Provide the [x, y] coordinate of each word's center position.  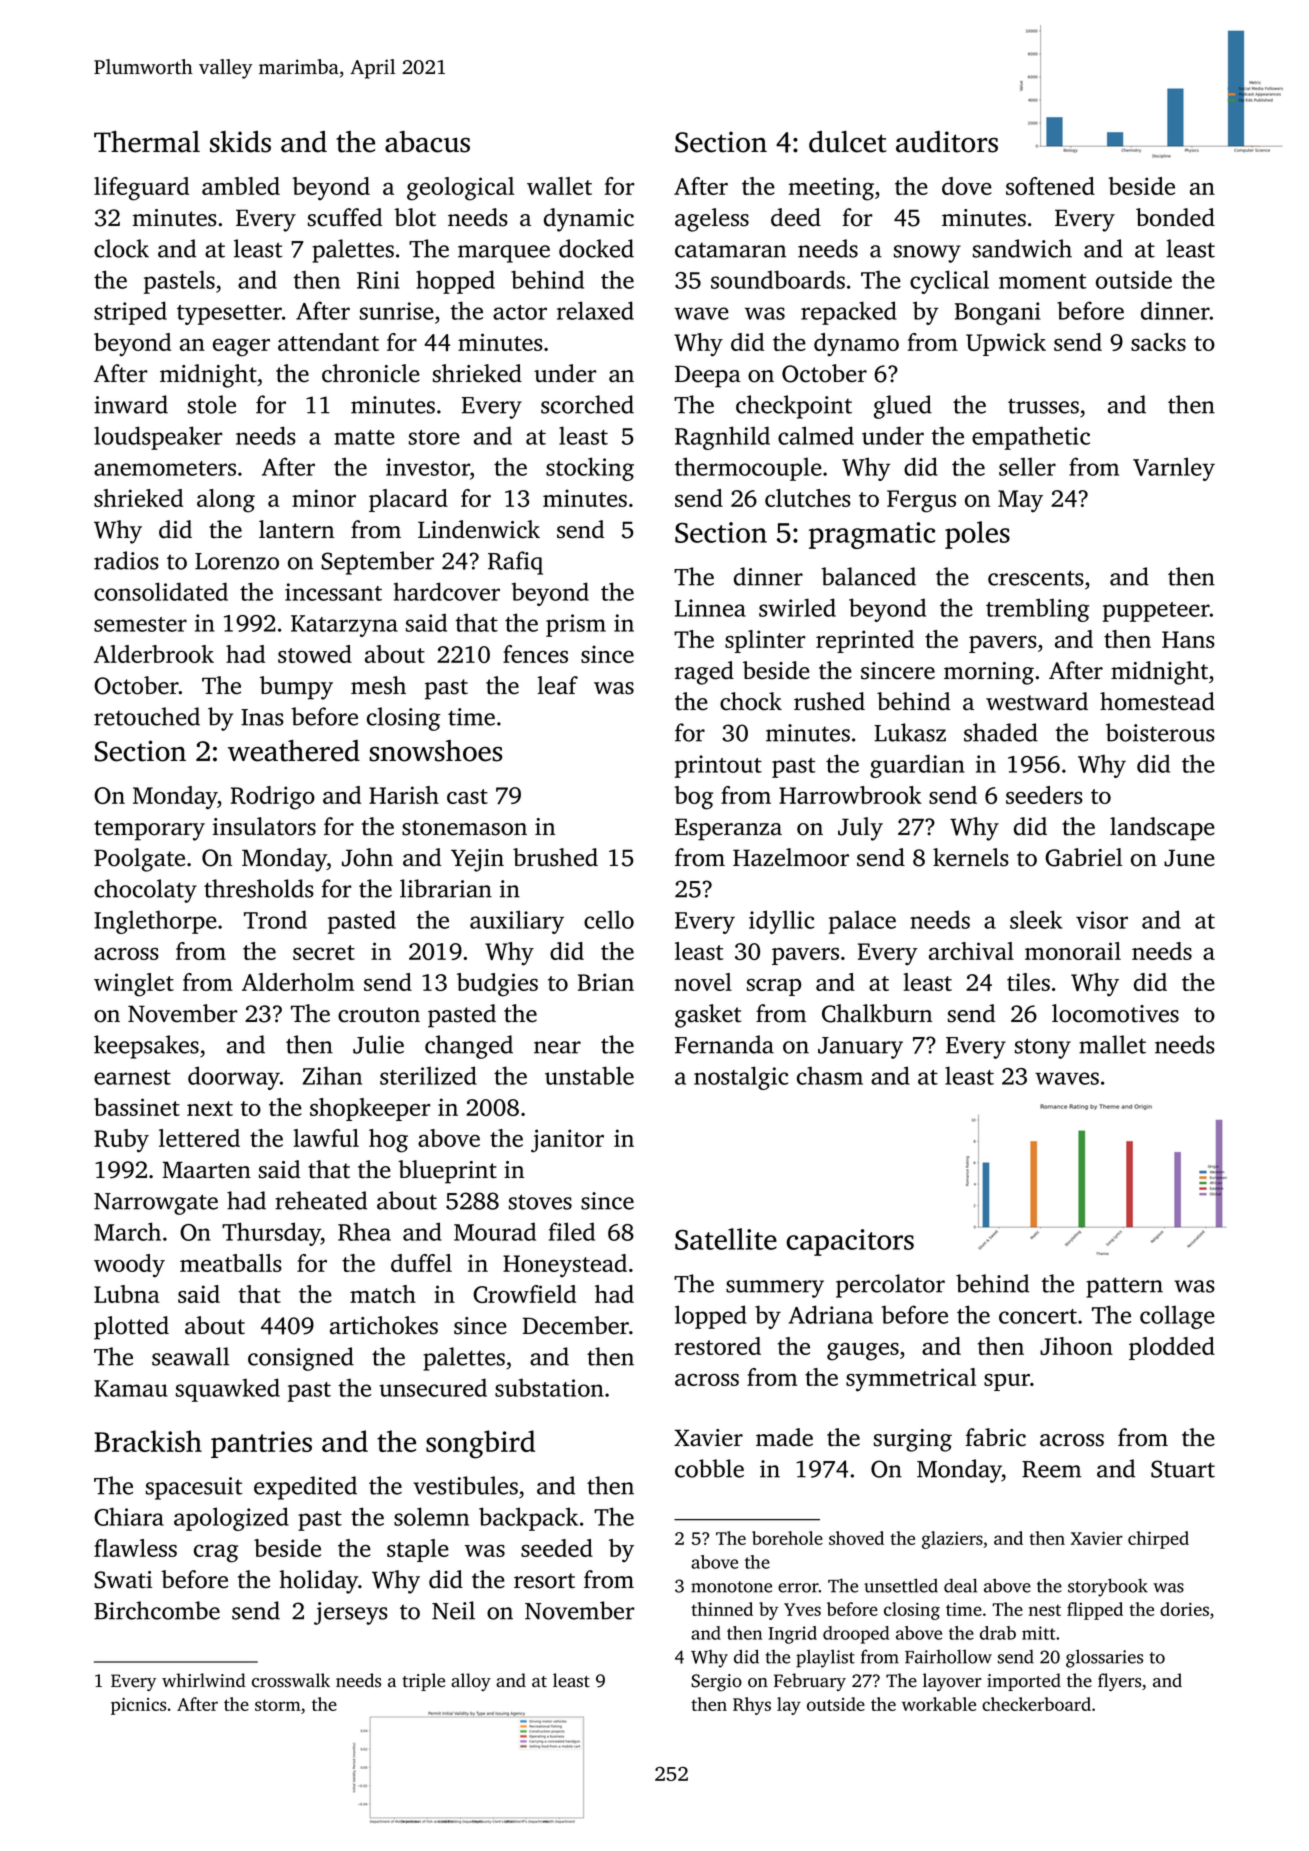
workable [939, 1704]
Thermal [147, 142]
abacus [427, 142]
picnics [138, 1706]
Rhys [752, 1706]
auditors [947, 142]
